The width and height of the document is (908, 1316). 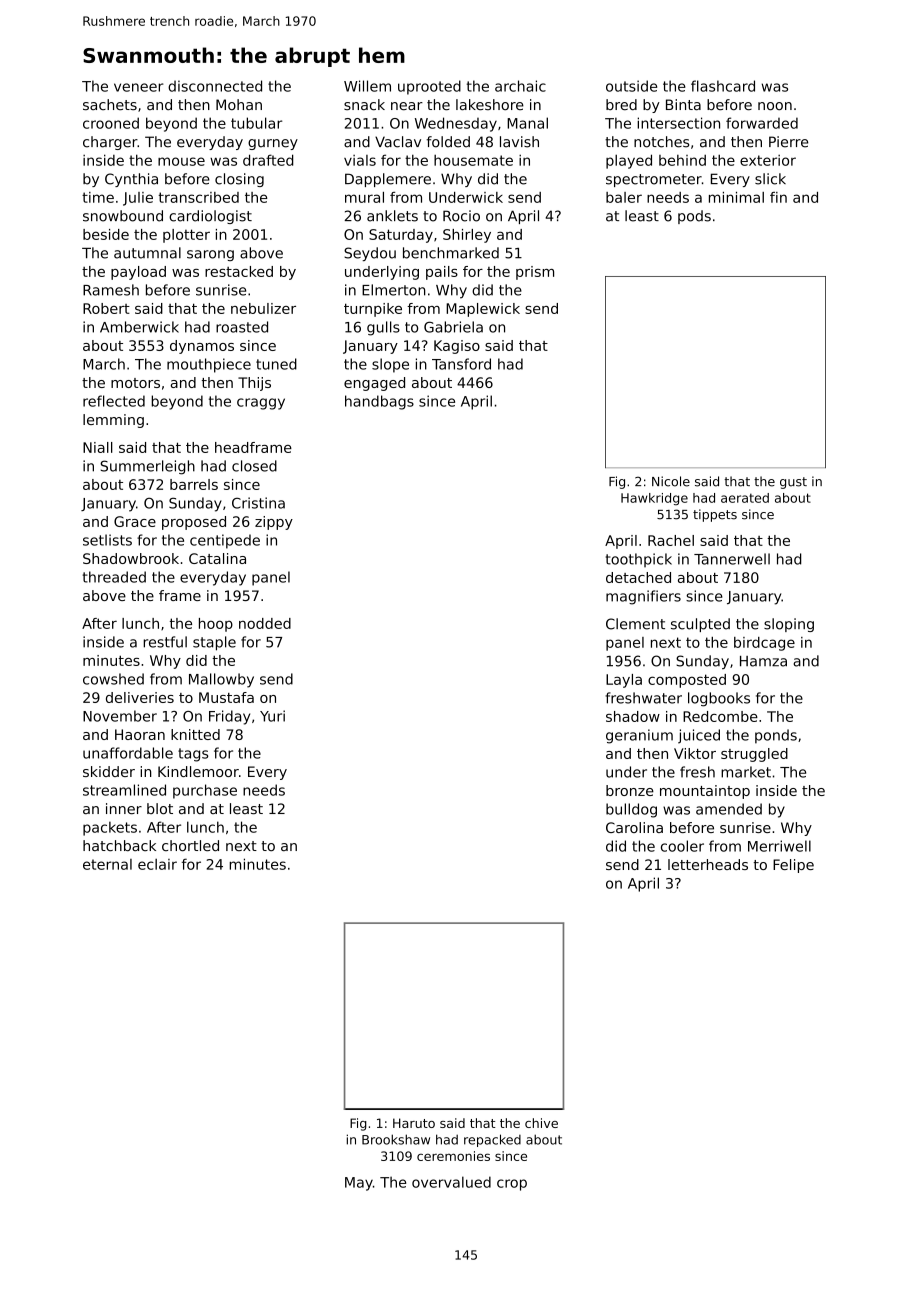 What do you see at coordinates (451, 1182) in the document?
I see `overvalued` at bounding box center [451, 1182].
